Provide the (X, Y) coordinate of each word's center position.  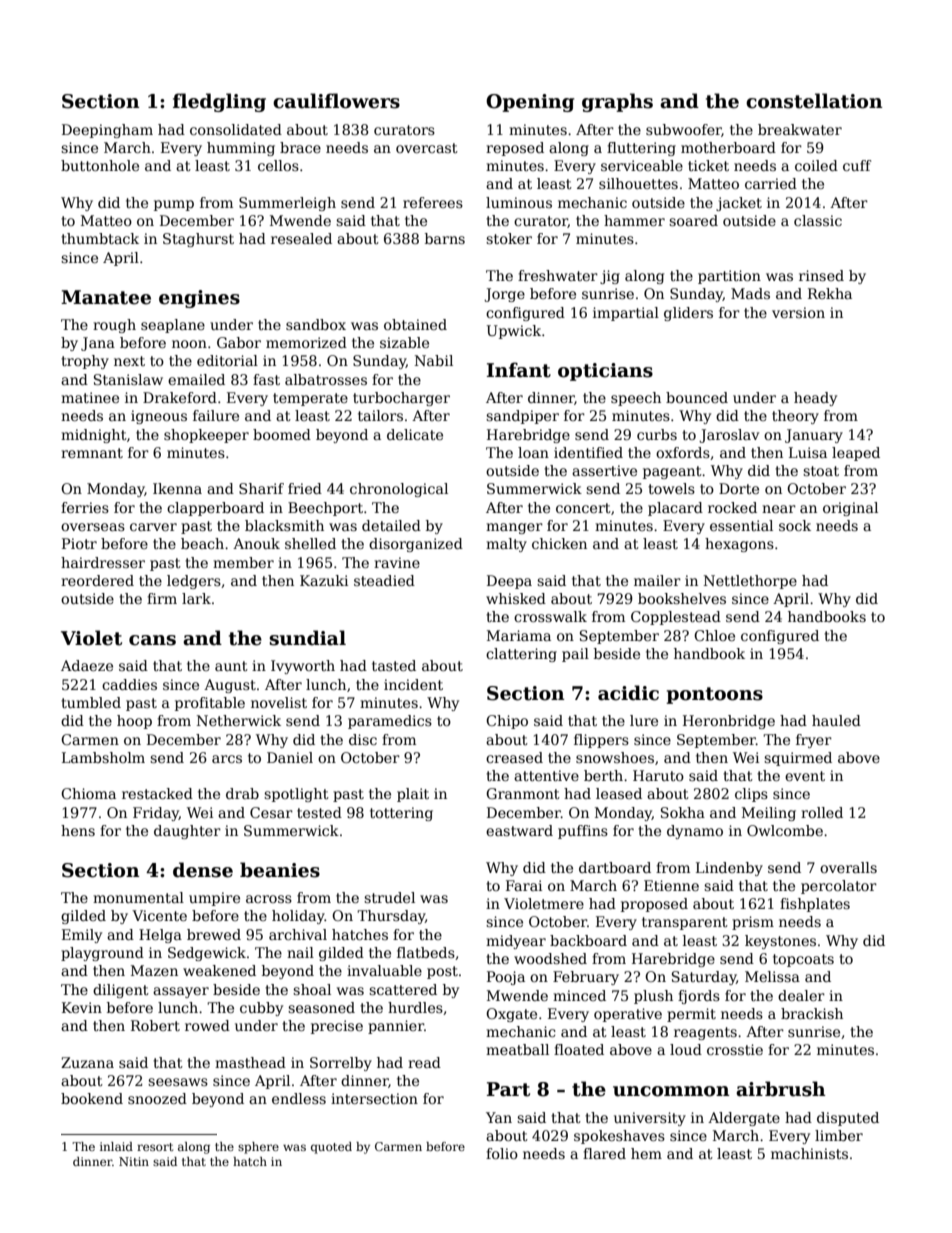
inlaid (116, 1146)
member (243, 562)
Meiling (769, 814)
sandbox (316, 324)
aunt (231, 666)
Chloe (714, 635)
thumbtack (100, 238)
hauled (836, 720)
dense (203, 870)
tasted (394, 665)
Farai (524, 885)
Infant (519, 370)
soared (693, 220)
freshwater (558, 275)
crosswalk (550, 616)
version (798, 312)
